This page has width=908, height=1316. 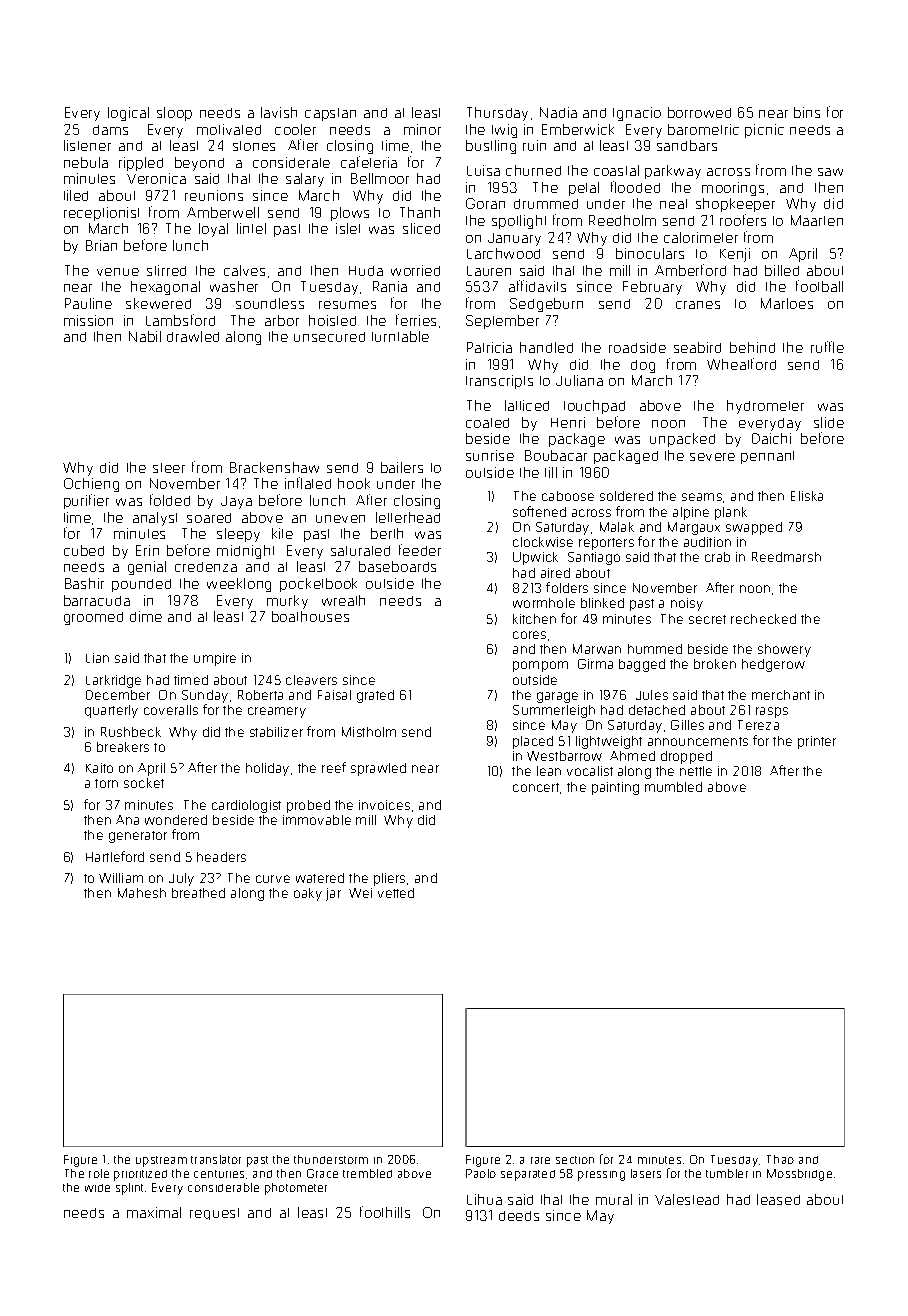 I want to click on mural, so click(x=614, y=1199).
